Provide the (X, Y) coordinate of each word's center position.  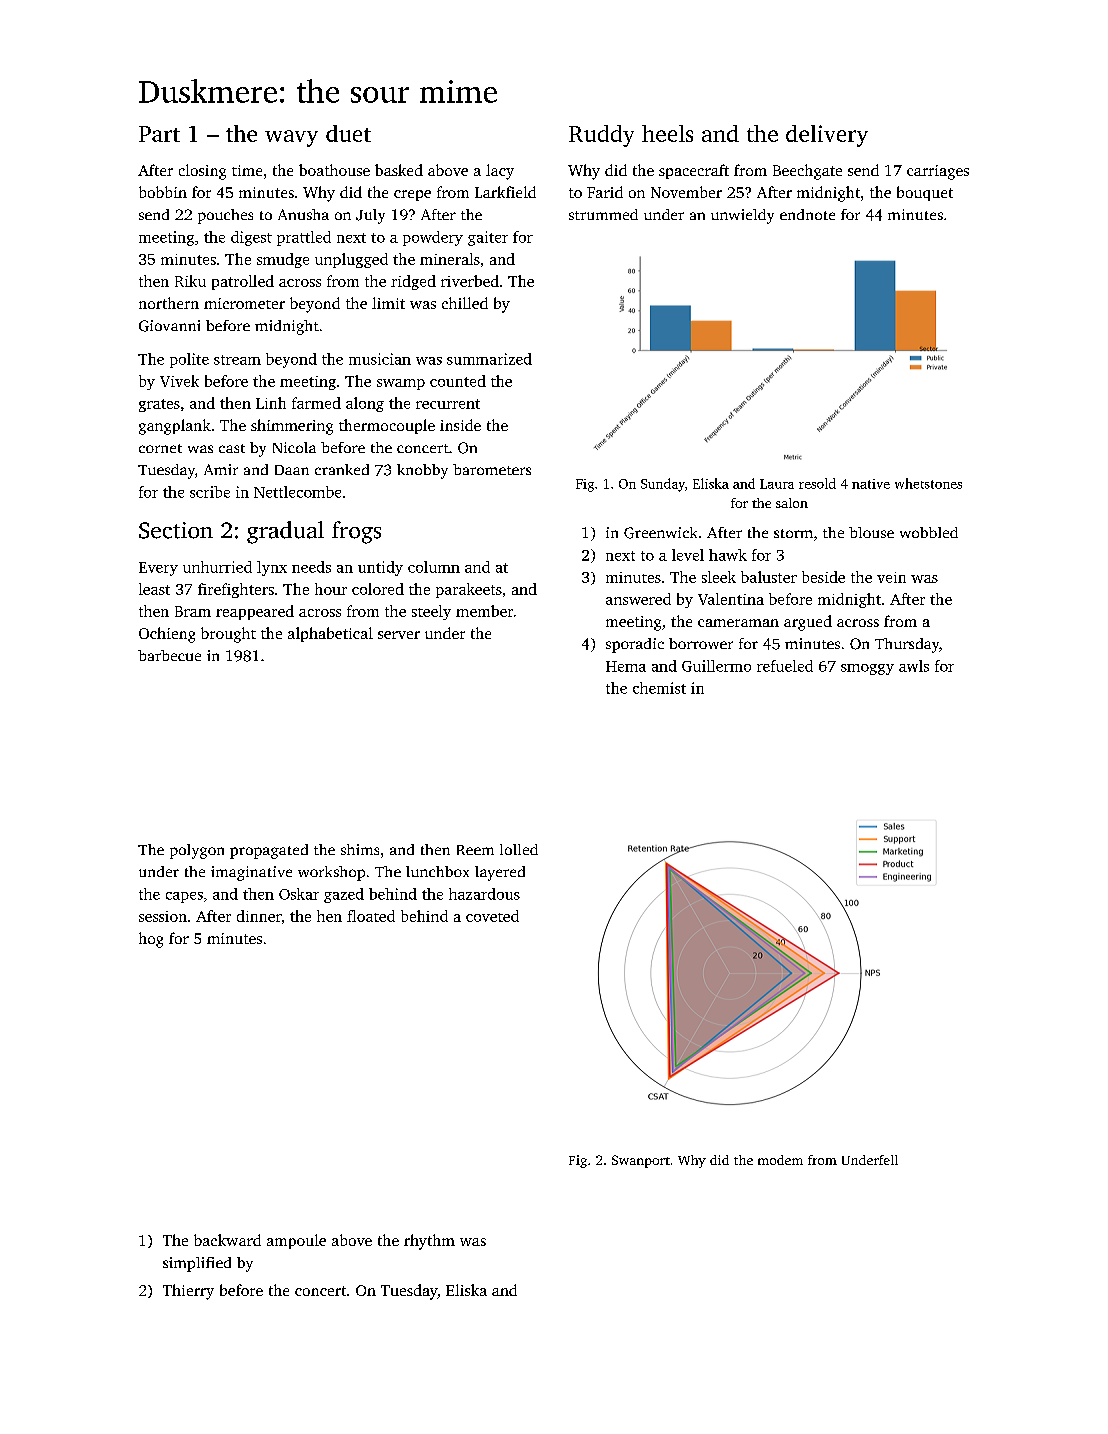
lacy (500, 172)
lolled (519, 849)
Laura (777, 484)
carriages (938, 172)
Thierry (188, 1292)
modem (780, 1160)
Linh (271, 403)
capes (184, 897)
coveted (492, 916)
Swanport (641, 1161)
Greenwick (660, 533)
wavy (291, 138)
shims (360, 849)
